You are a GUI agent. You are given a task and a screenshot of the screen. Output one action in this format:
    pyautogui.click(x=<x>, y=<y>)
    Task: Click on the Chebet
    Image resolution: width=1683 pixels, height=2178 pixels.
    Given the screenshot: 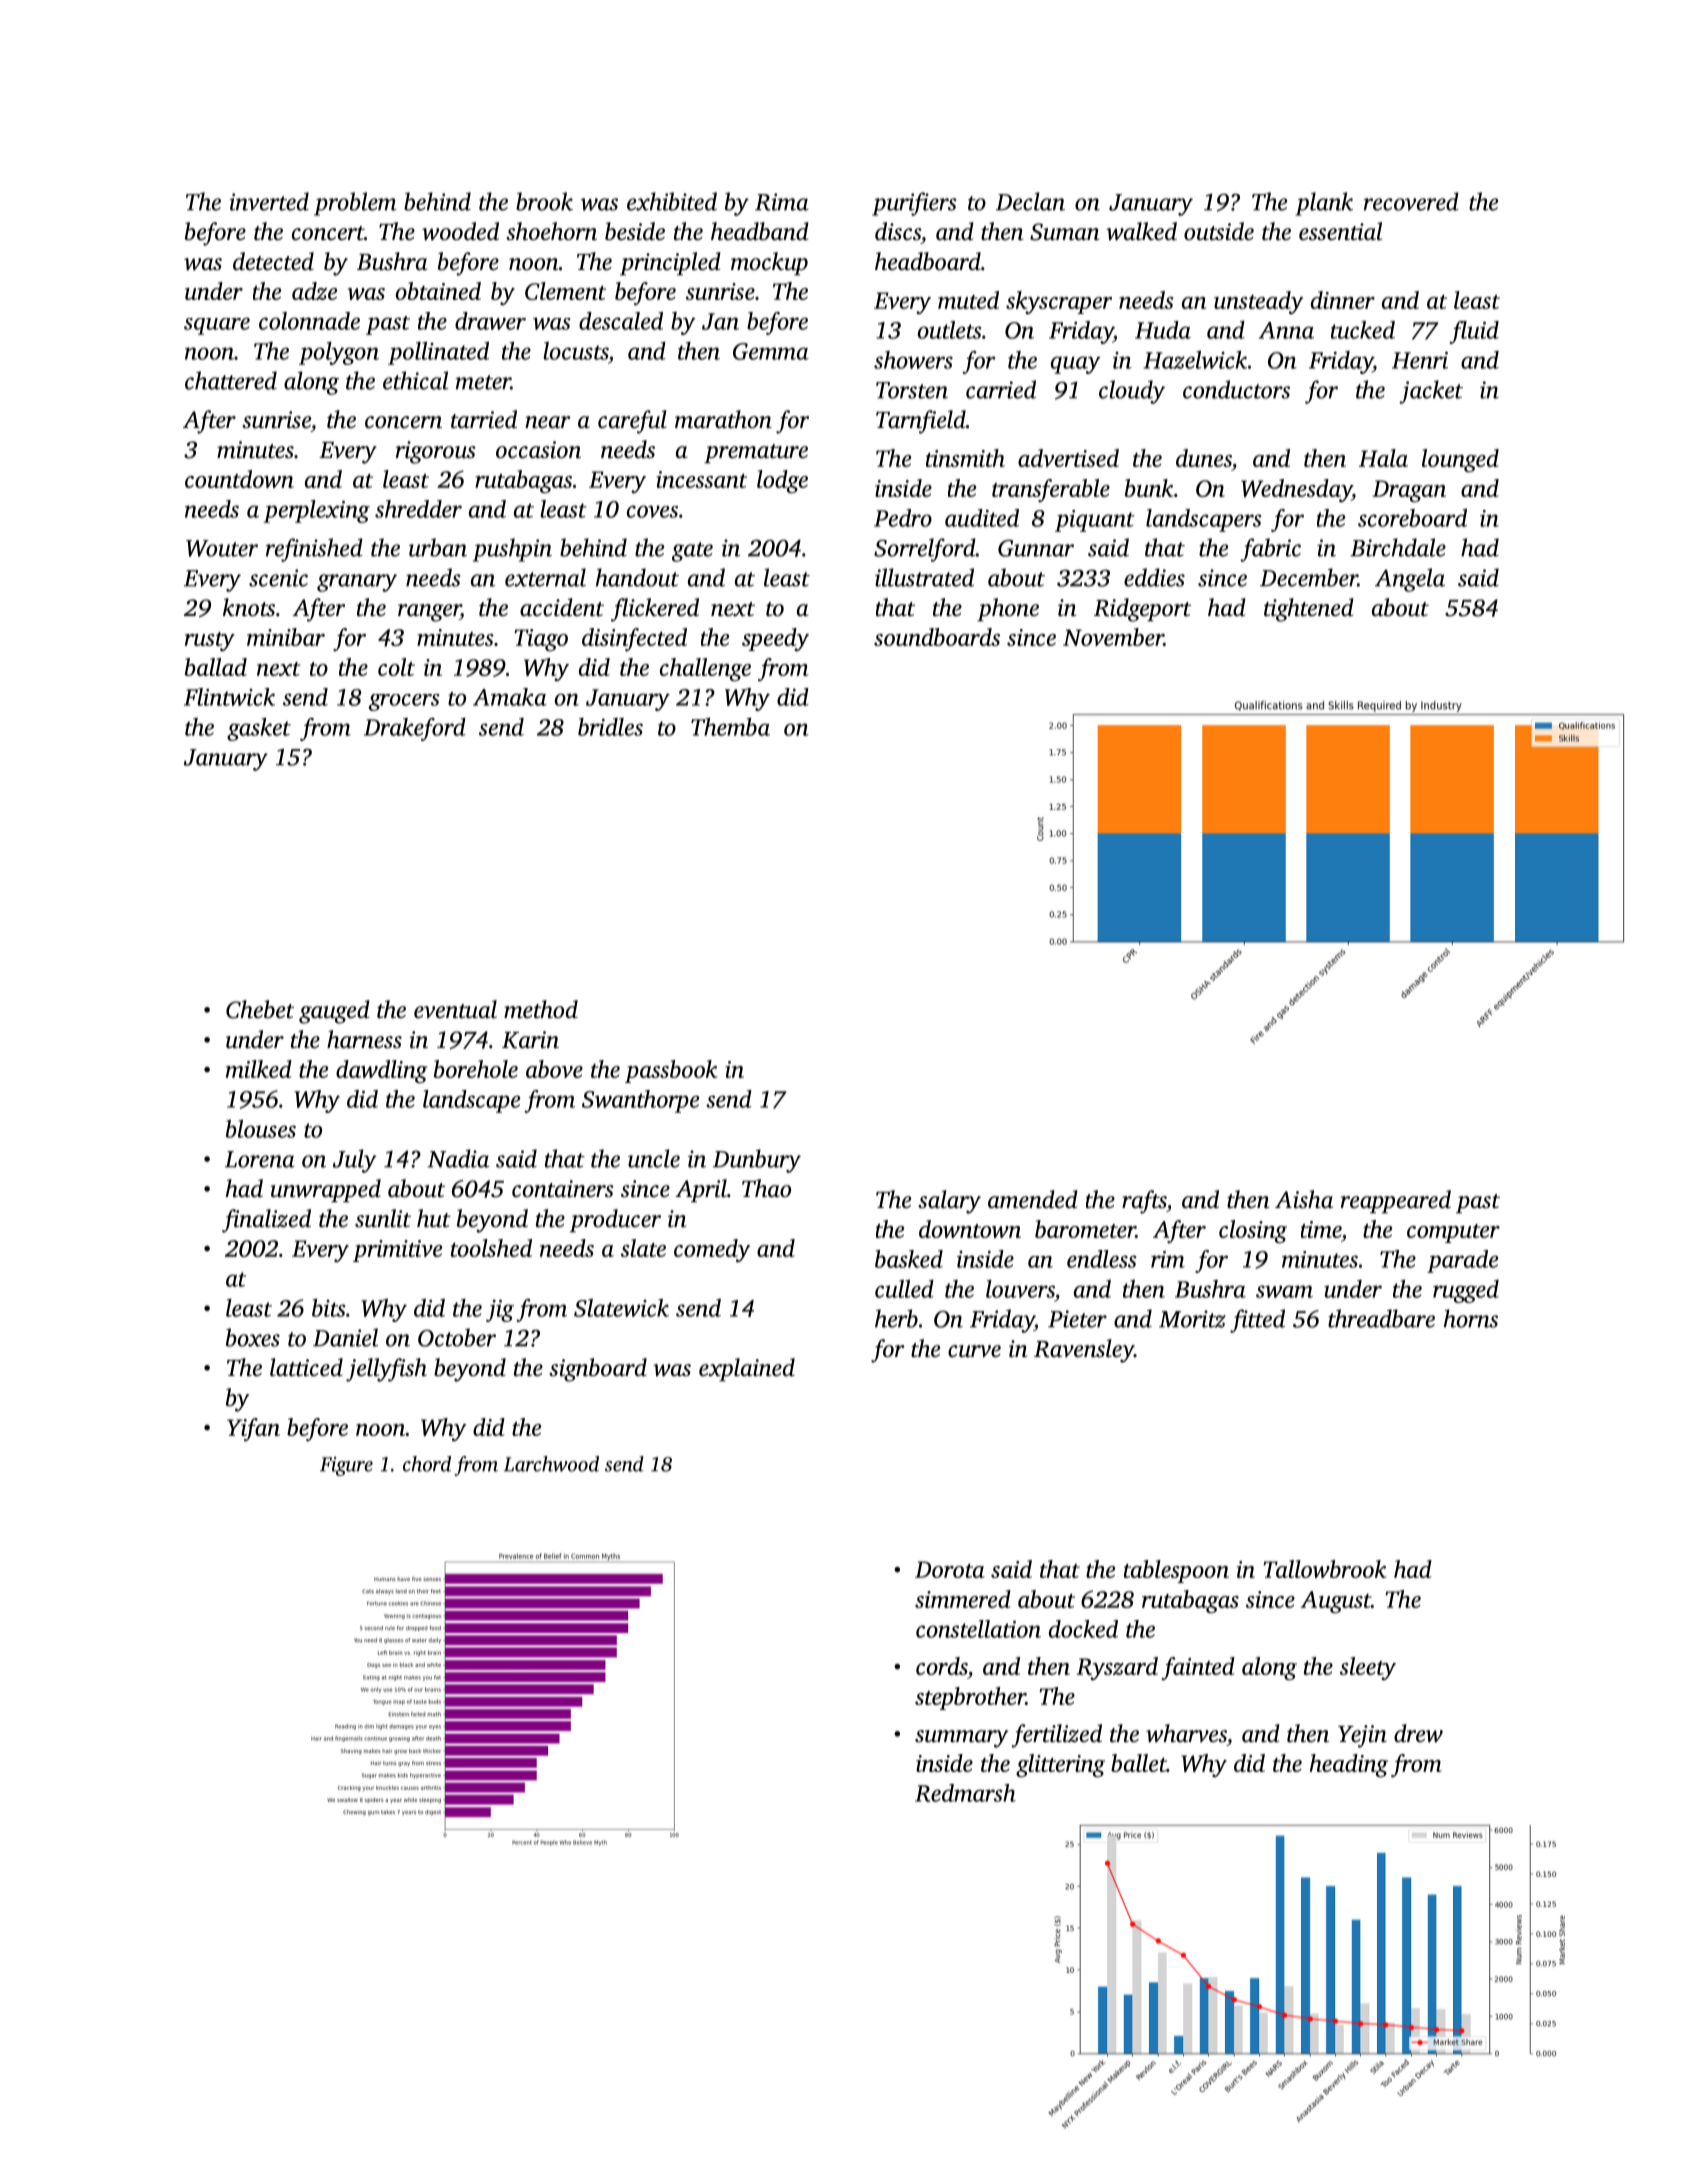 What is the action you would take?
    pyautogui.click(x=260, y=1009)
